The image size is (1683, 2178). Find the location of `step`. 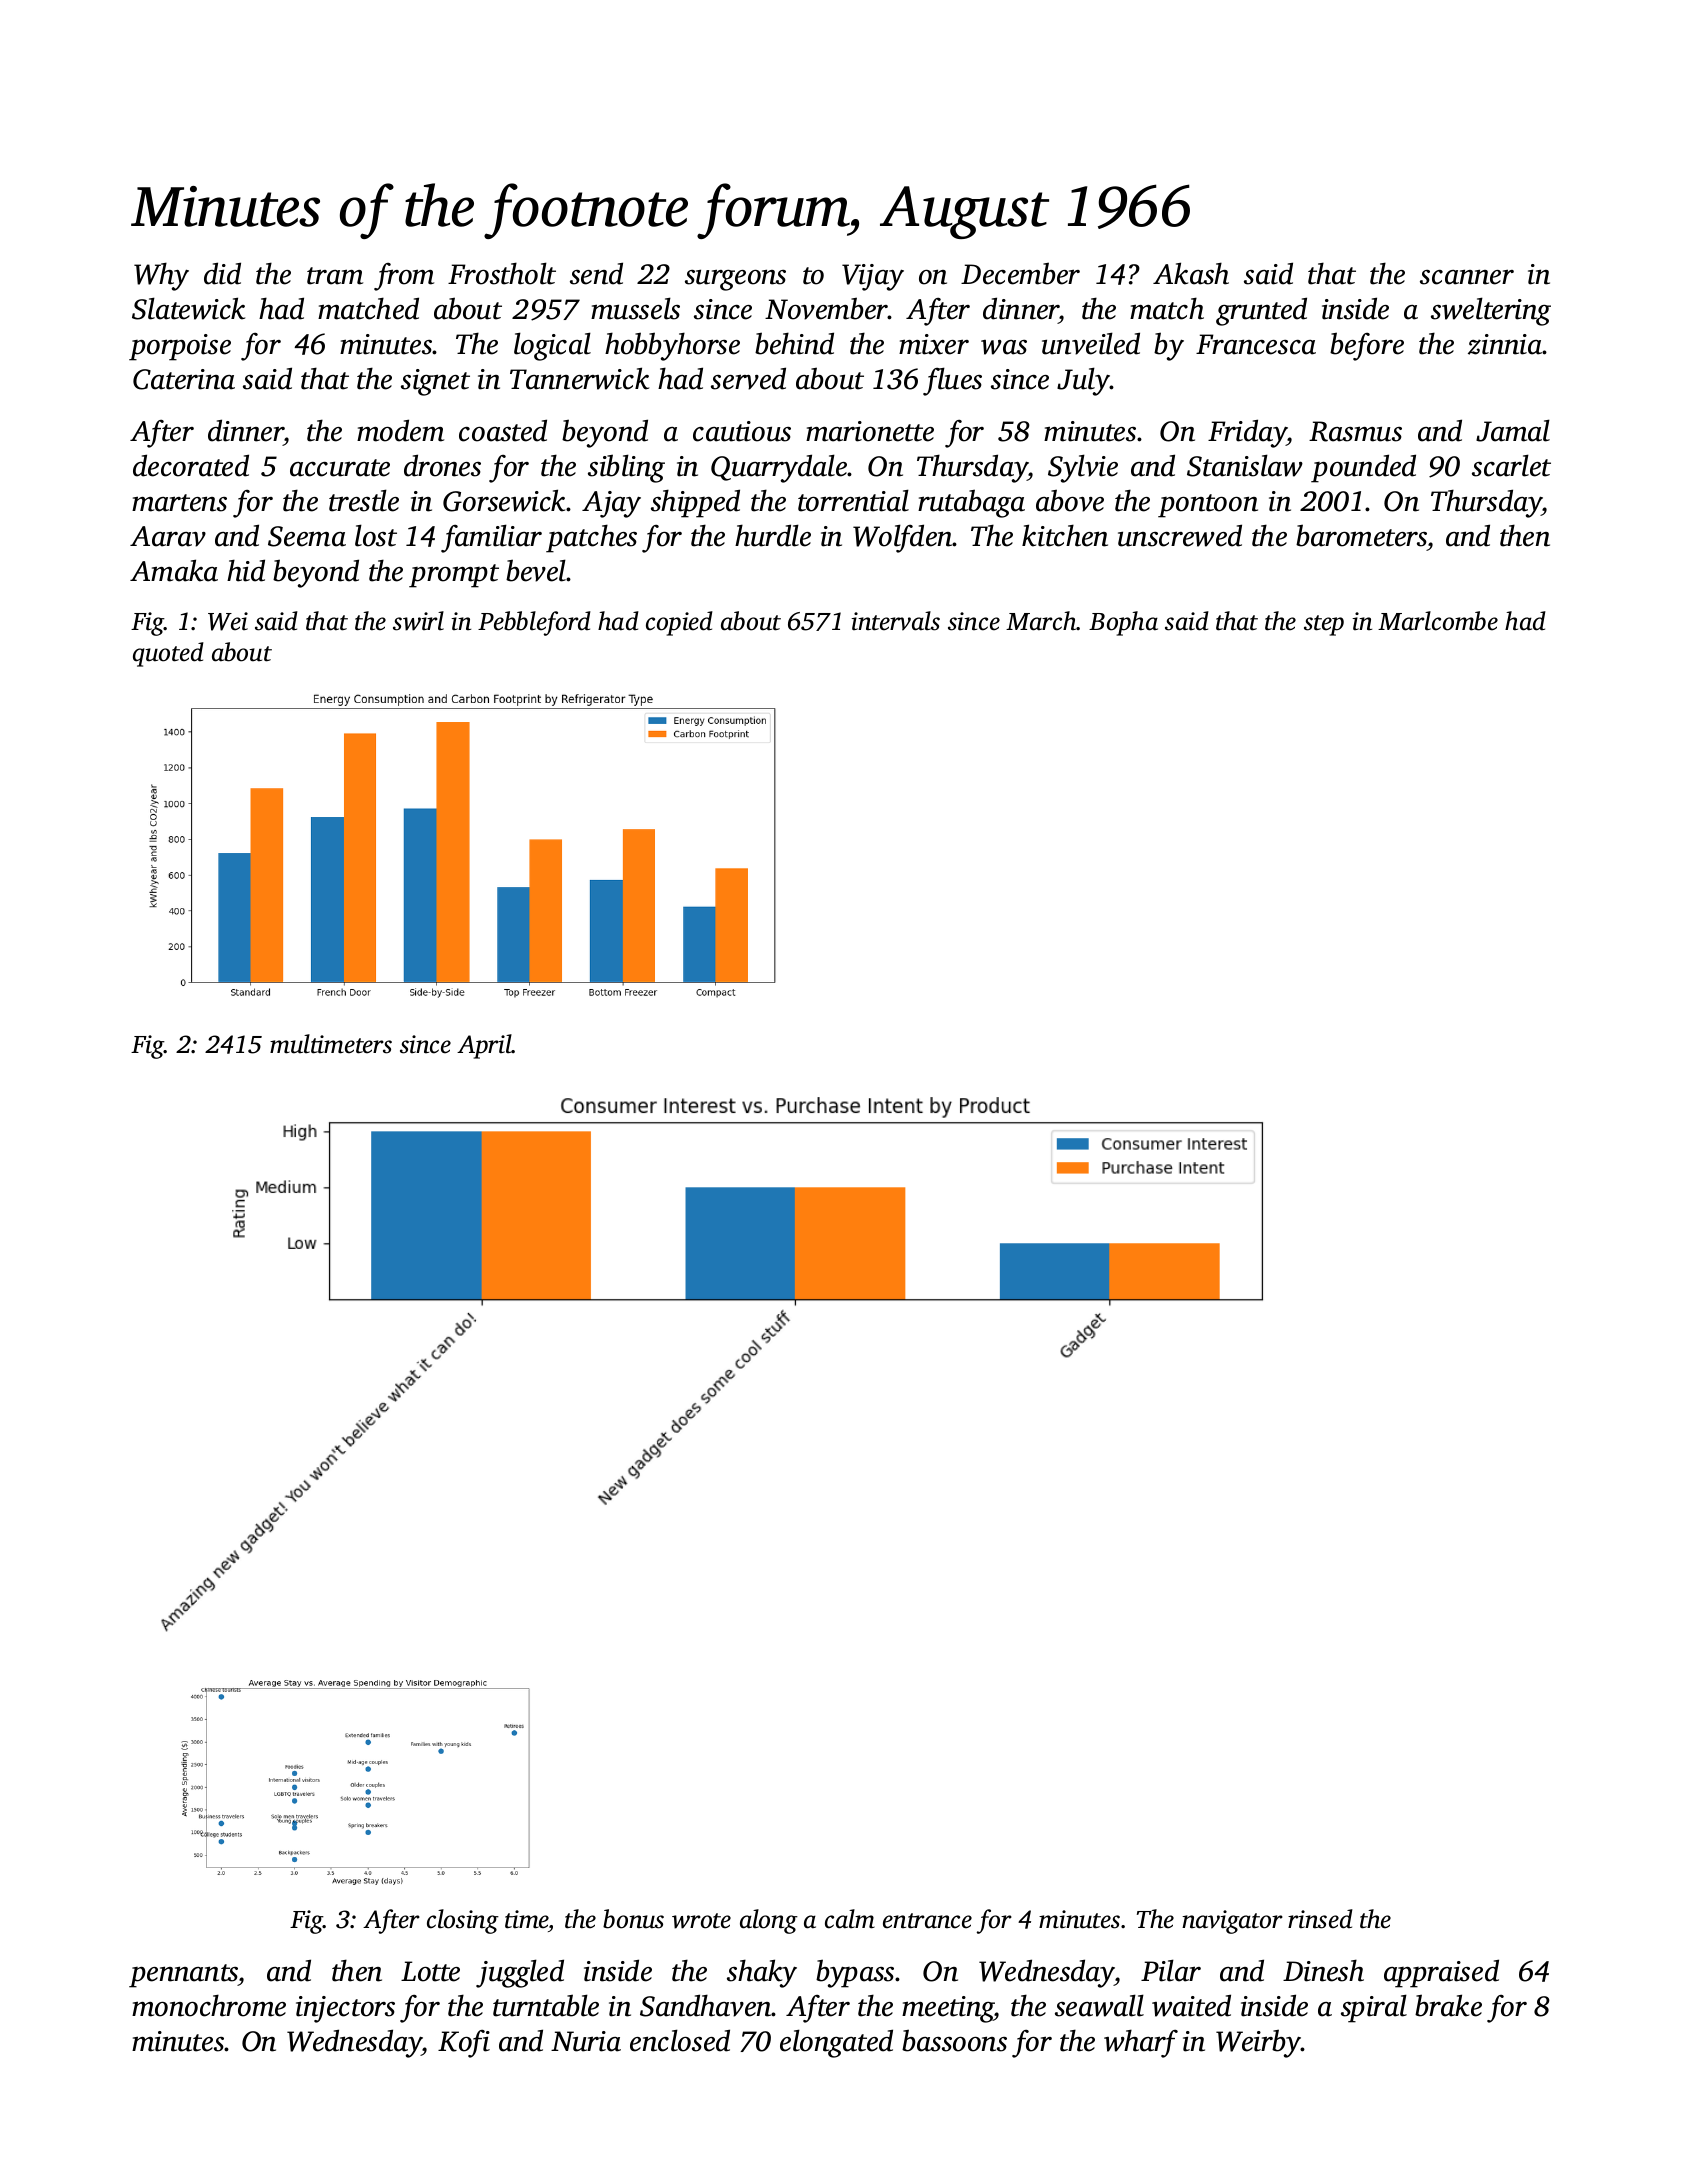

step is located at coordinates (1324, 625).
